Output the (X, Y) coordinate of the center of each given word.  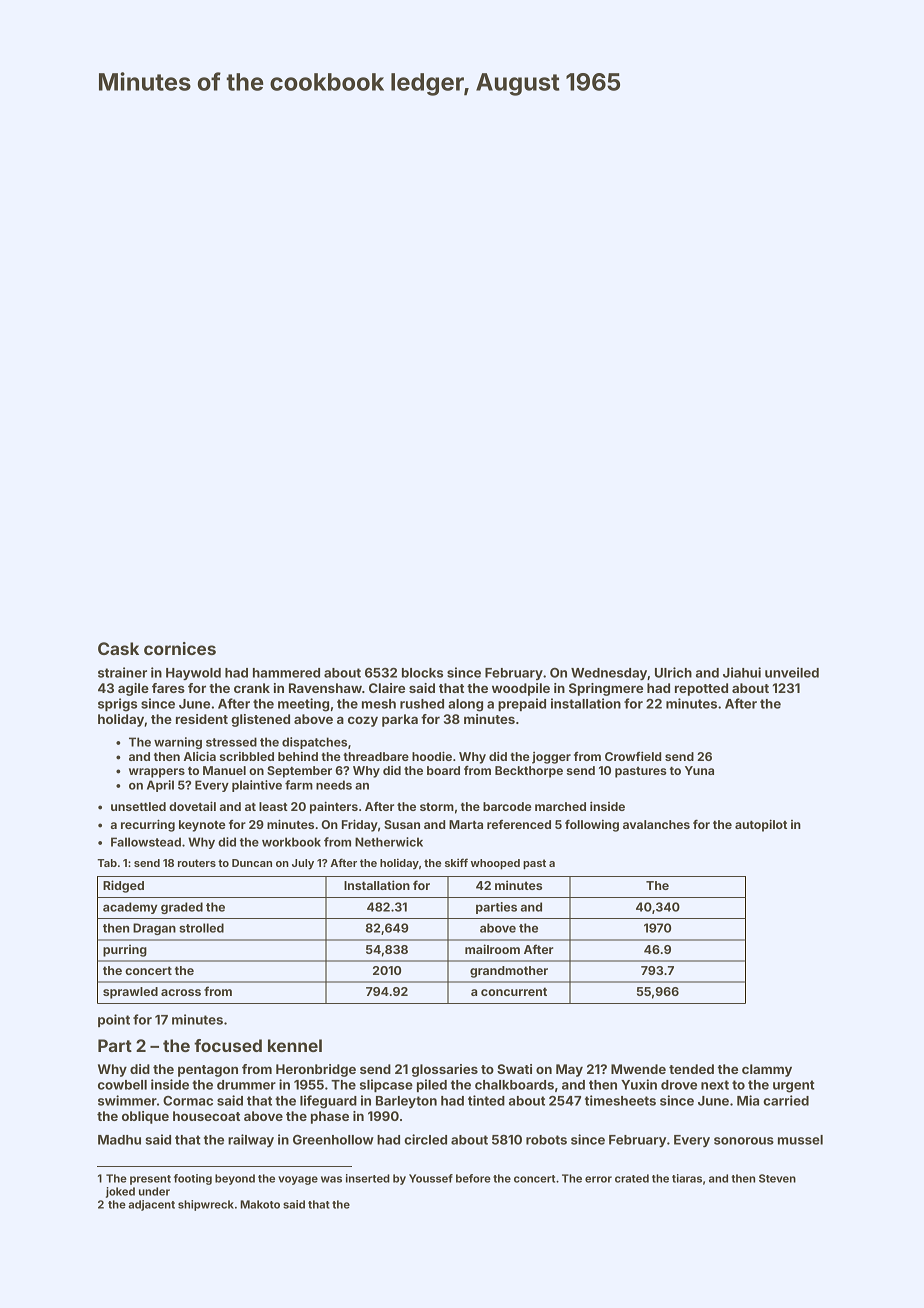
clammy (767, 1070)
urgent (794, 1086)
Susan (402, 824)
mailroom (492, 949)
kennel (295, 1045)
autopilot (761, 825)
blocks (422, 673)
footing (193, 1179)
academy (130, 908)
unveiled (792, 672)
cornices (180, 648)
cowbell (122, 1085)
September (299, 772)
